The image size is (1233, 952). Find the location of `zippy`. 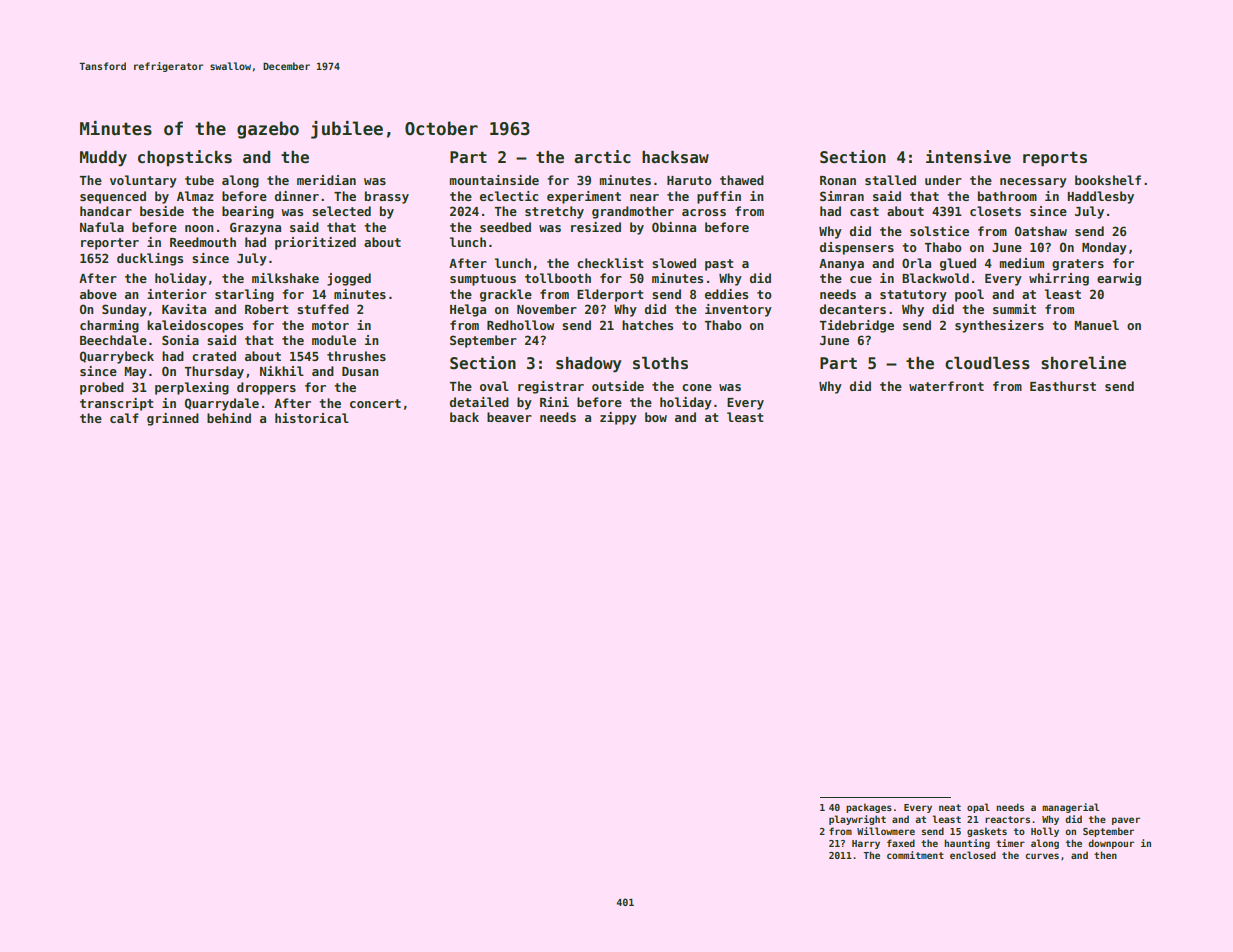

zippy is located at coordinates (618, 418).
